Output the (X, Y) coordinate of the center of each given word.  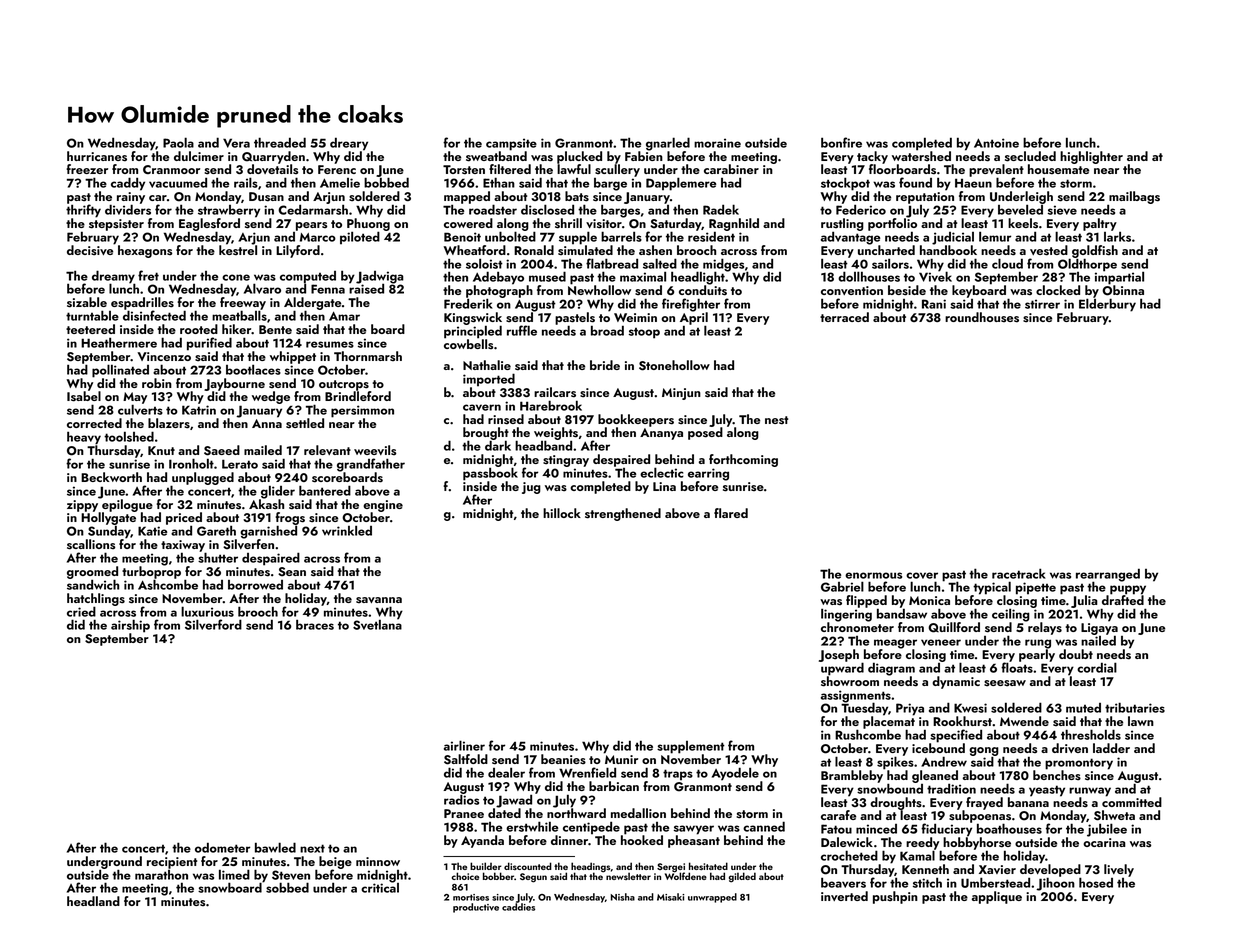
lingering (846, 615)
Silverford (213, 624)
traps (678, 775)
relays (1045, 628)
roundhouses (982, 317)
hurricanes (97, 156)
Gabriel (842, 586)
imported (489, 380)
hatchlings (96, 599)
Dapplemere (681, 184)
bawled (275, 847)
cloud (1007, 263)
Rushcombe (868, 734)
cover (922, 575)
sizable (87, 302)
